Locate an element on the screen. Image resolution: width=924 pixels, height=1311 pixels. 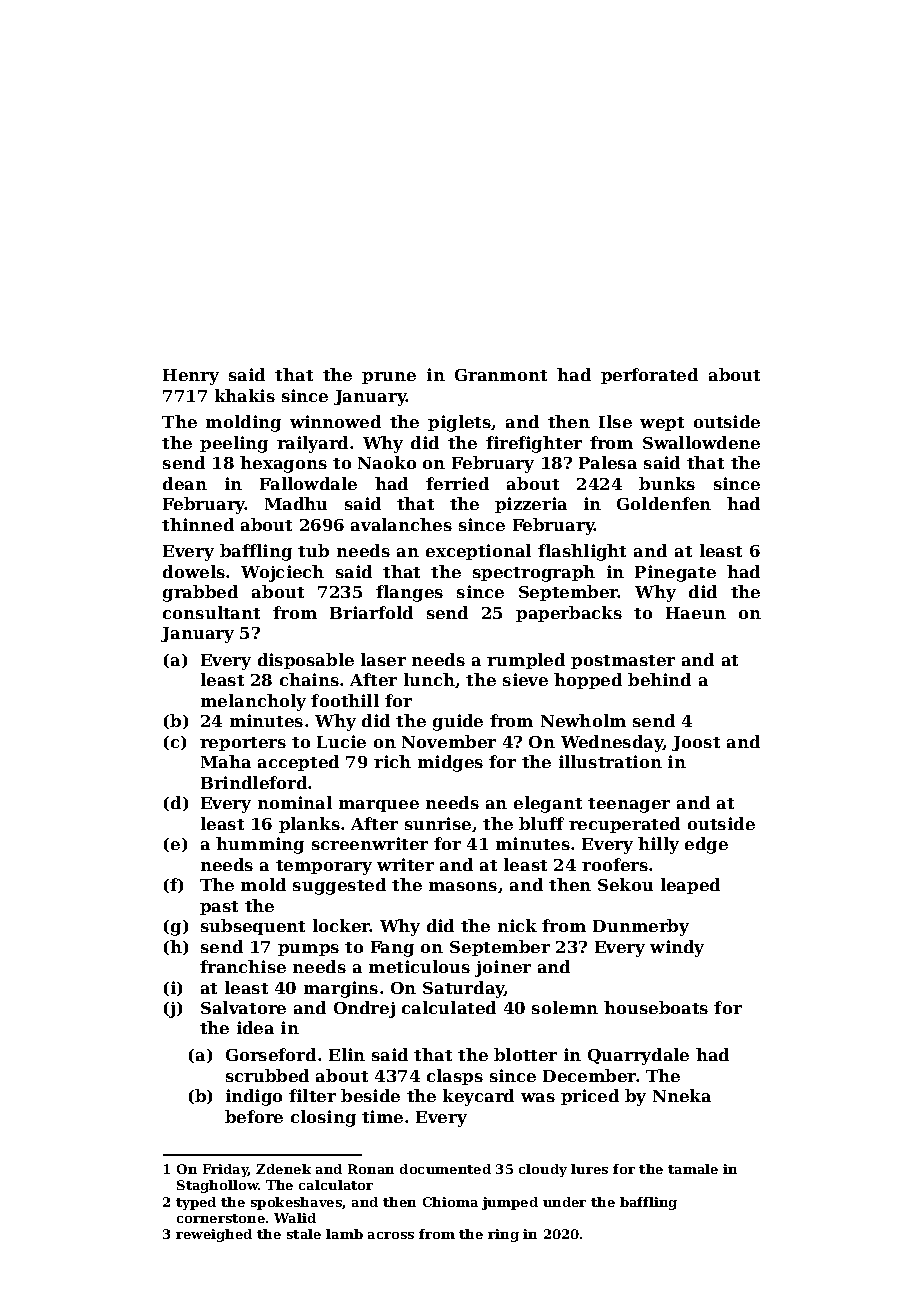
khakis is located at coordinates (245, 395).
